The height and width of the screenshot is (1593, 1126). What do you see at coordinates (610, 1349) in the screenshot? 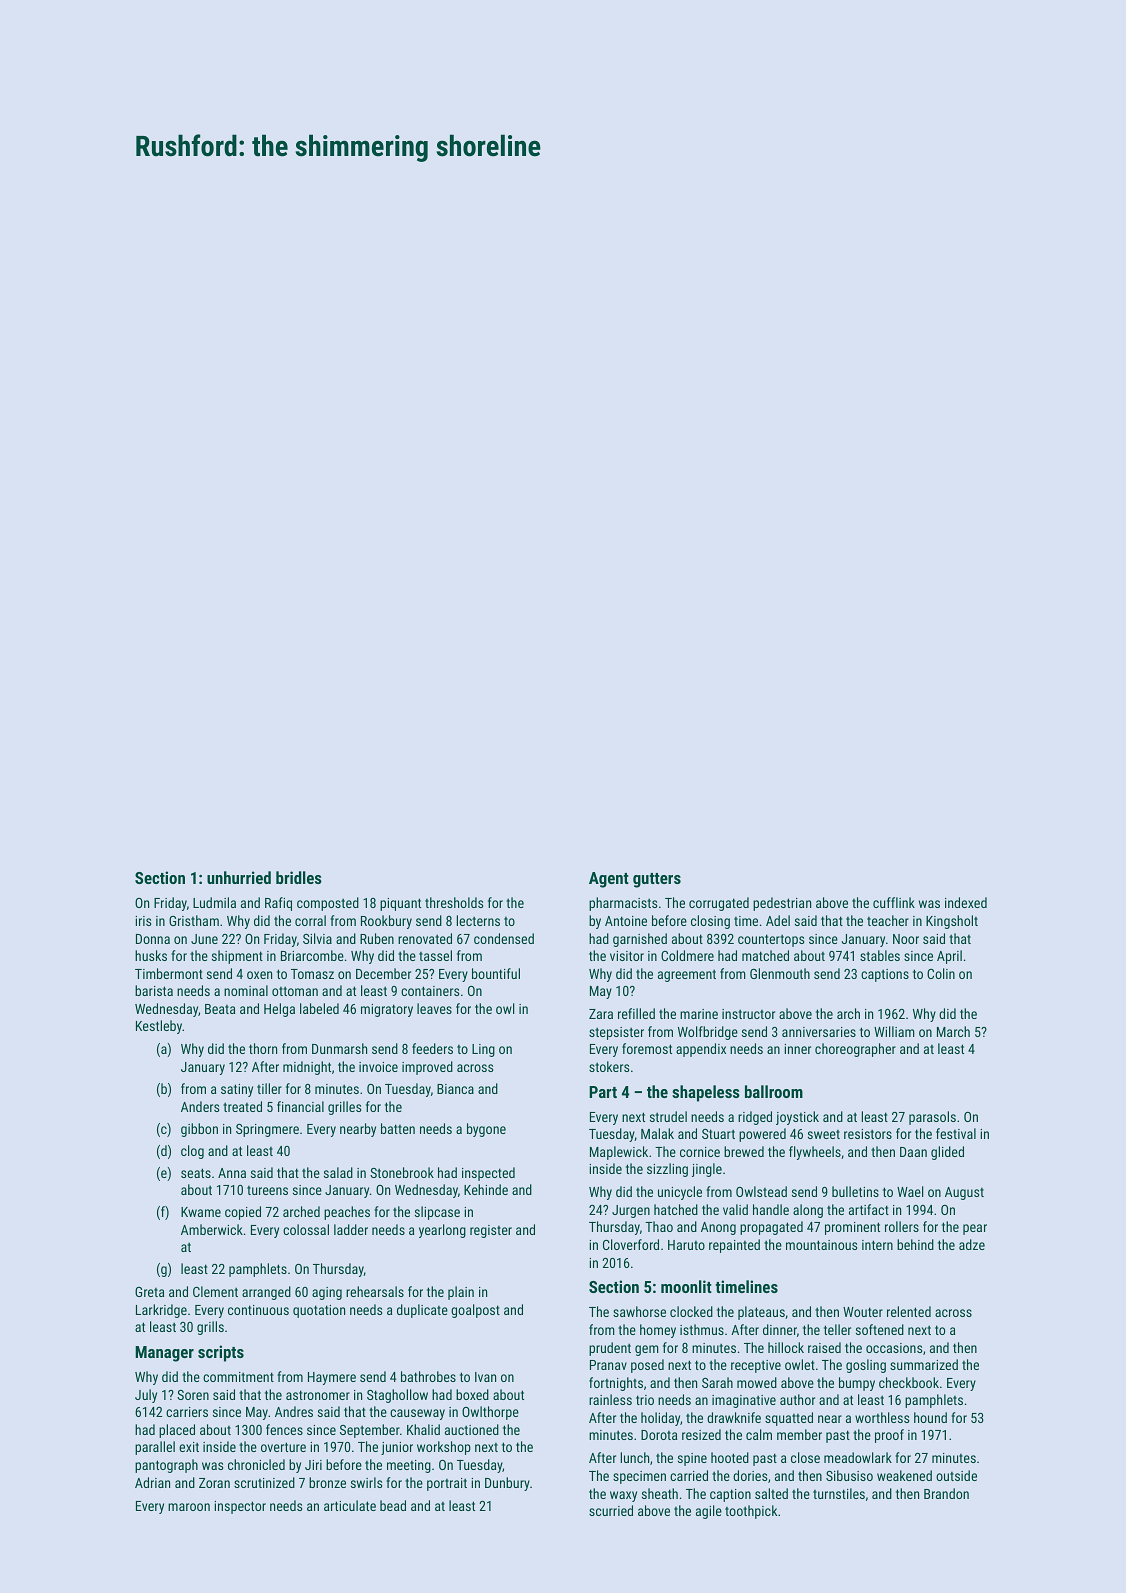
I see `prudent` at bounding box center [610, 1349].
